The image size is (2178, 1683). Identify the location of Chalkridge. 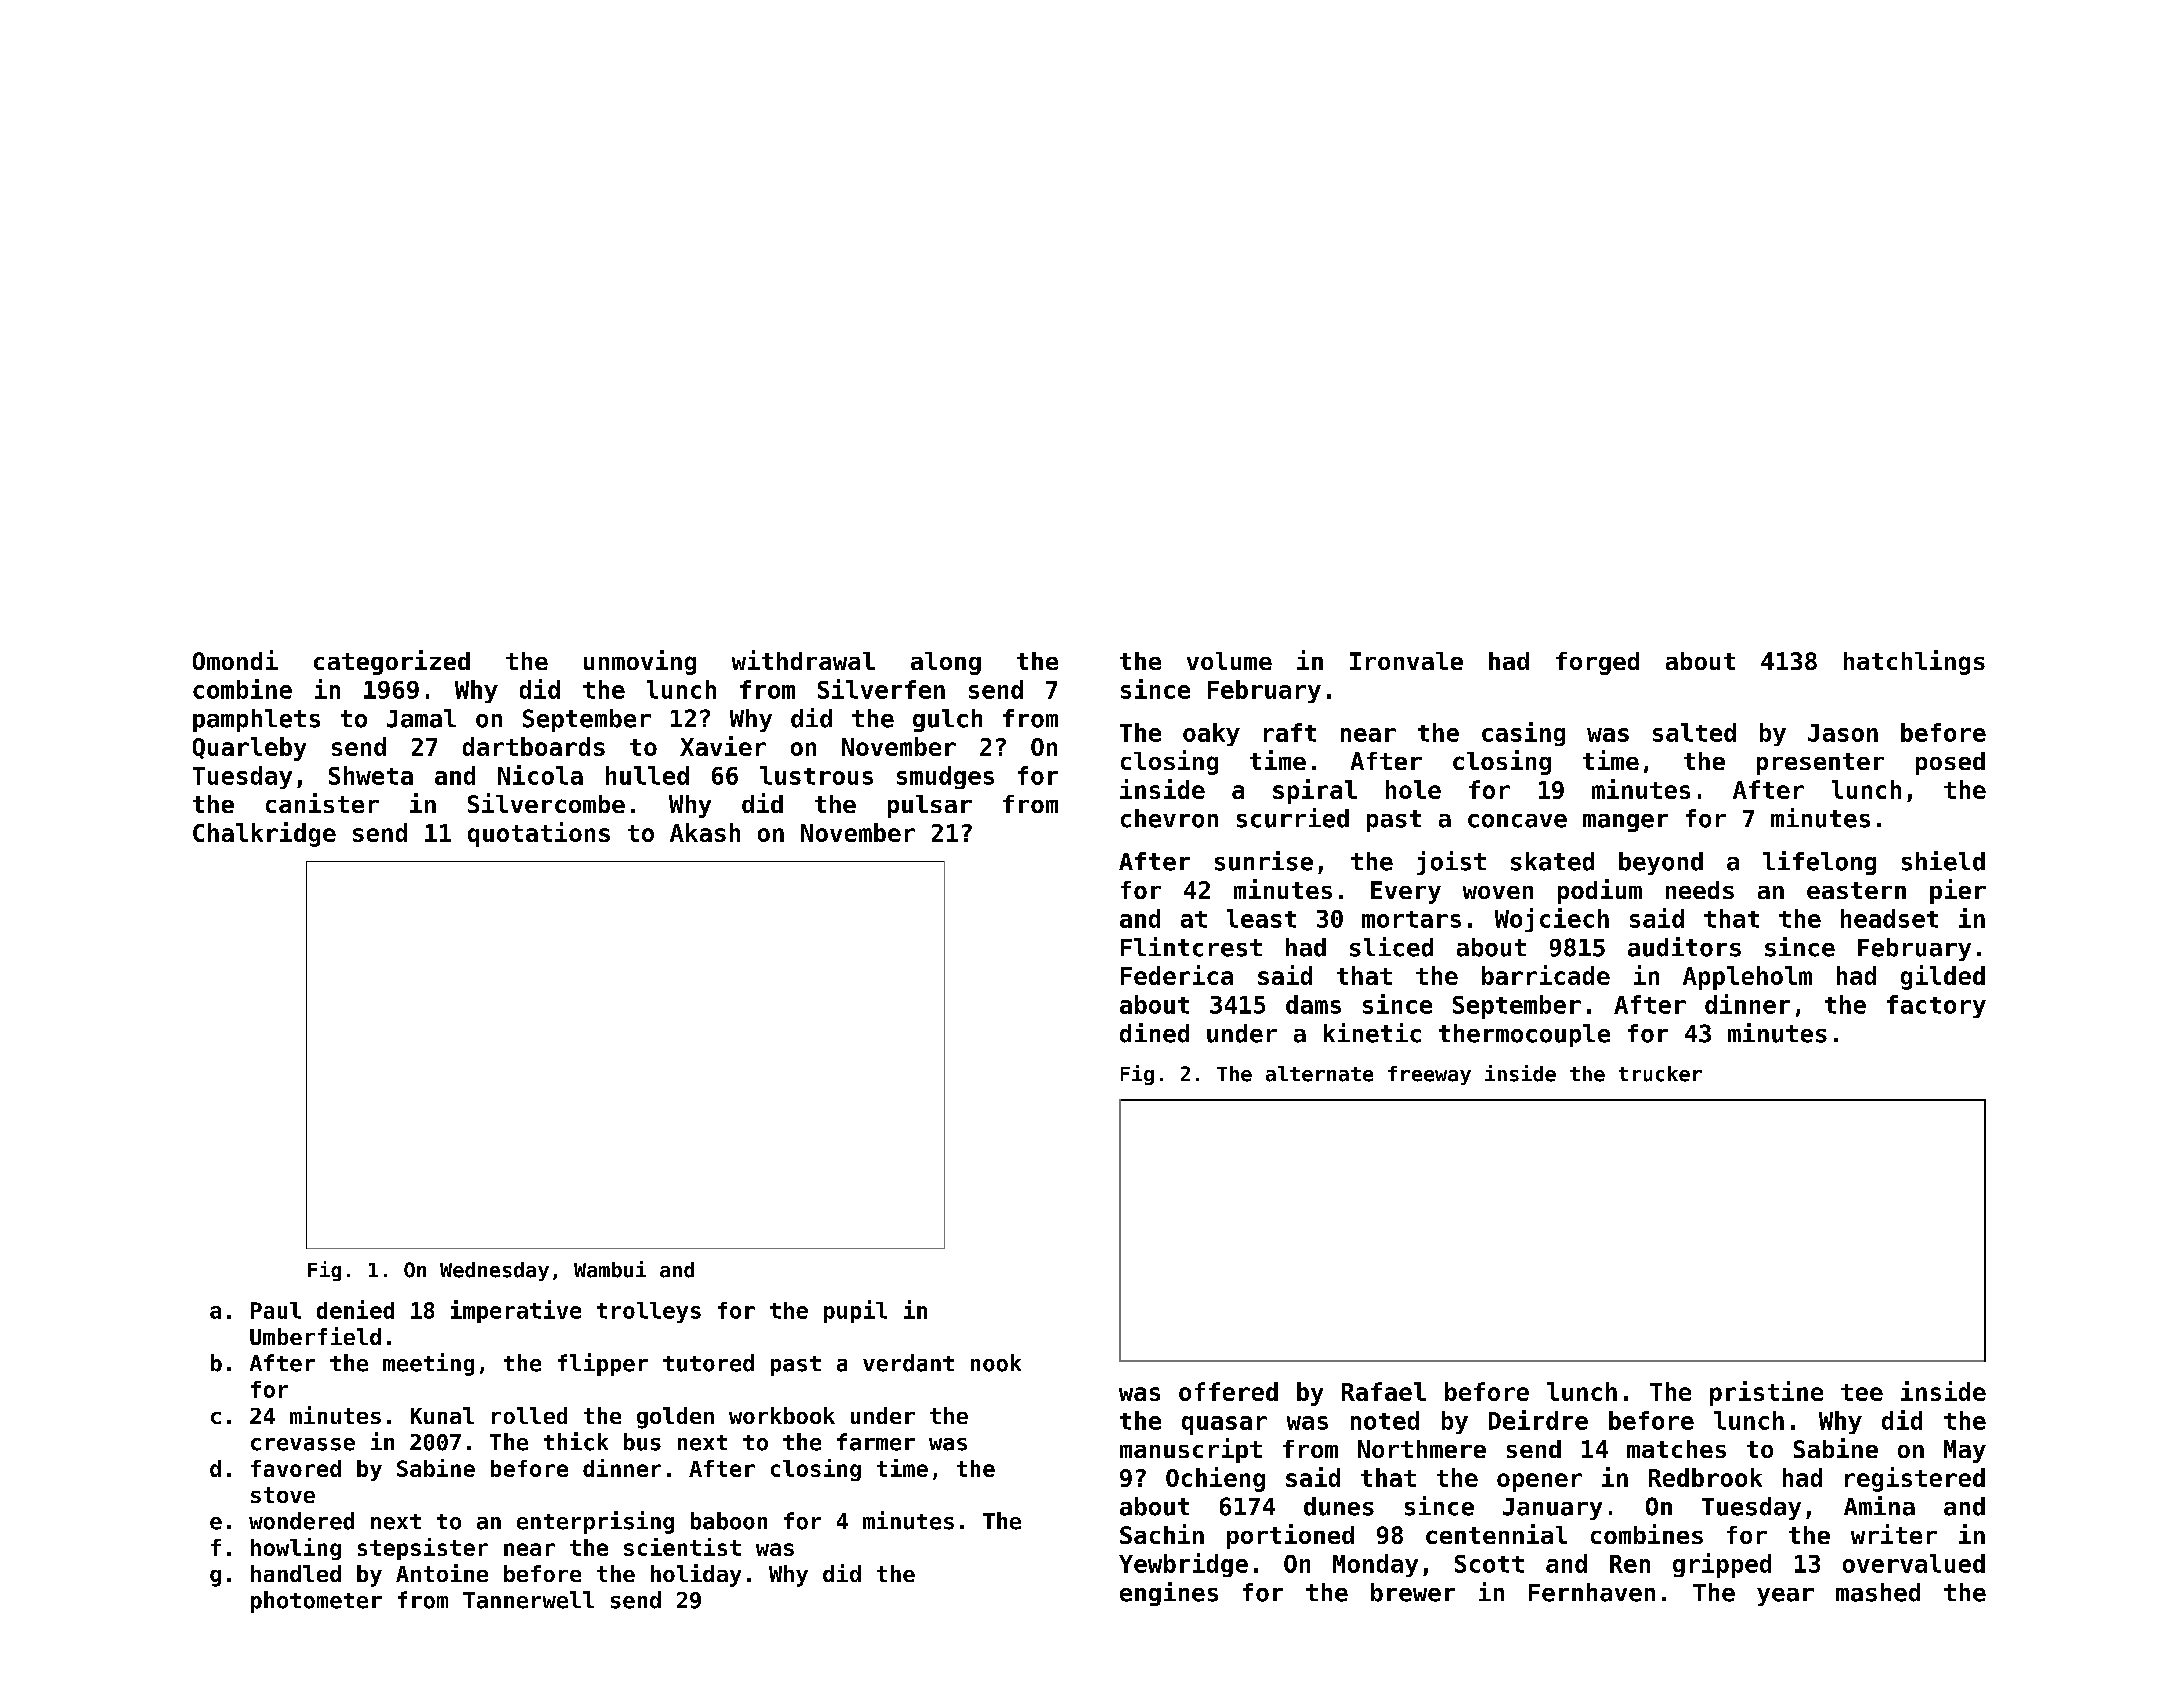
(264, 834).
